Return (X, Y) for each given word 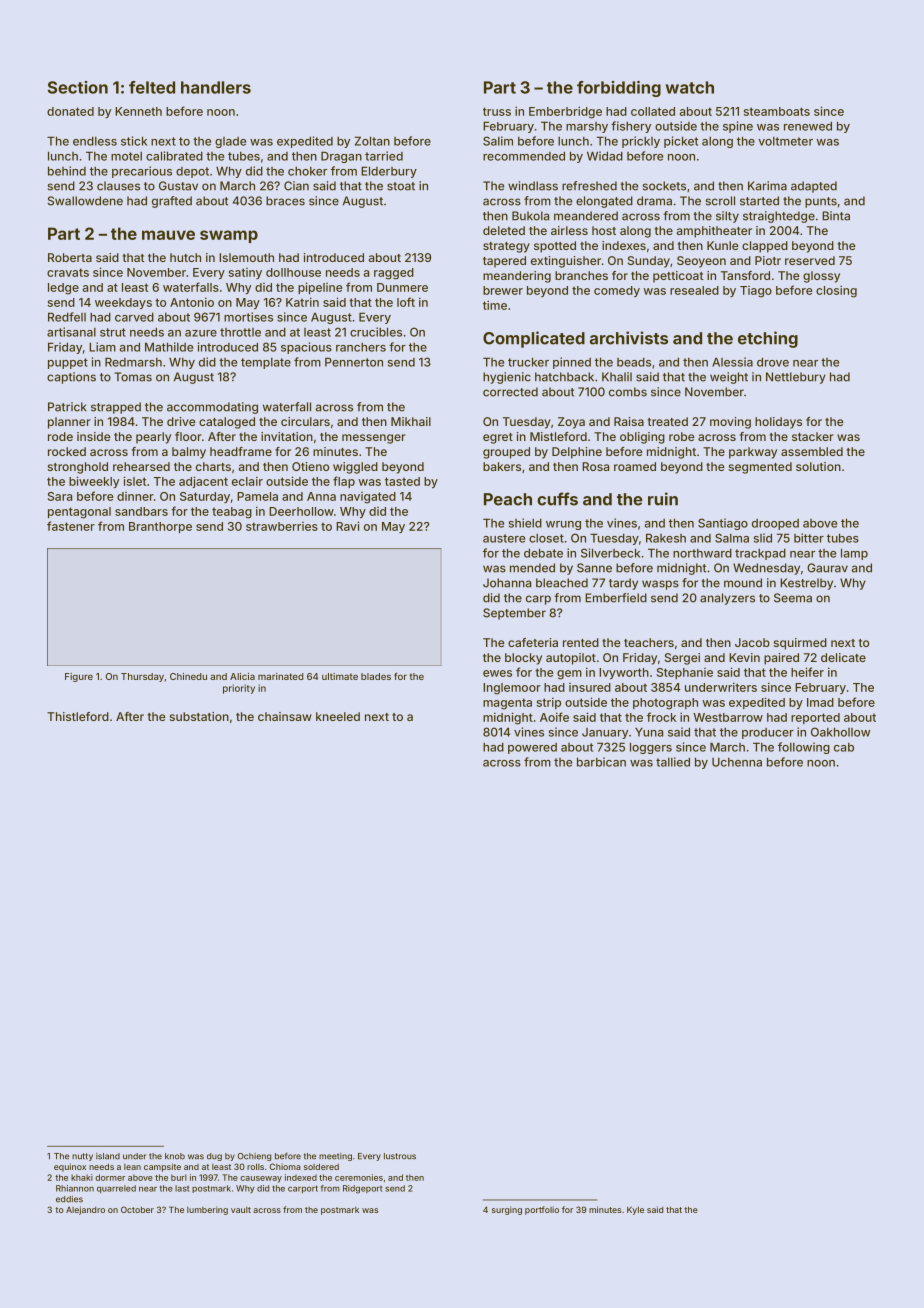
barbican (601, 762)
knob (175, 1156)
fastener (71, 526)
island (108, 1156)
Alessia (732, 362)
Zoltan (372, 141)
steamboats (777, 111)
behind (67, 171)
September (514, 614)
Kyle (635, 1210)
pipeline (320, 288)
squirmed (800, 644)
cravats (68, 272)
